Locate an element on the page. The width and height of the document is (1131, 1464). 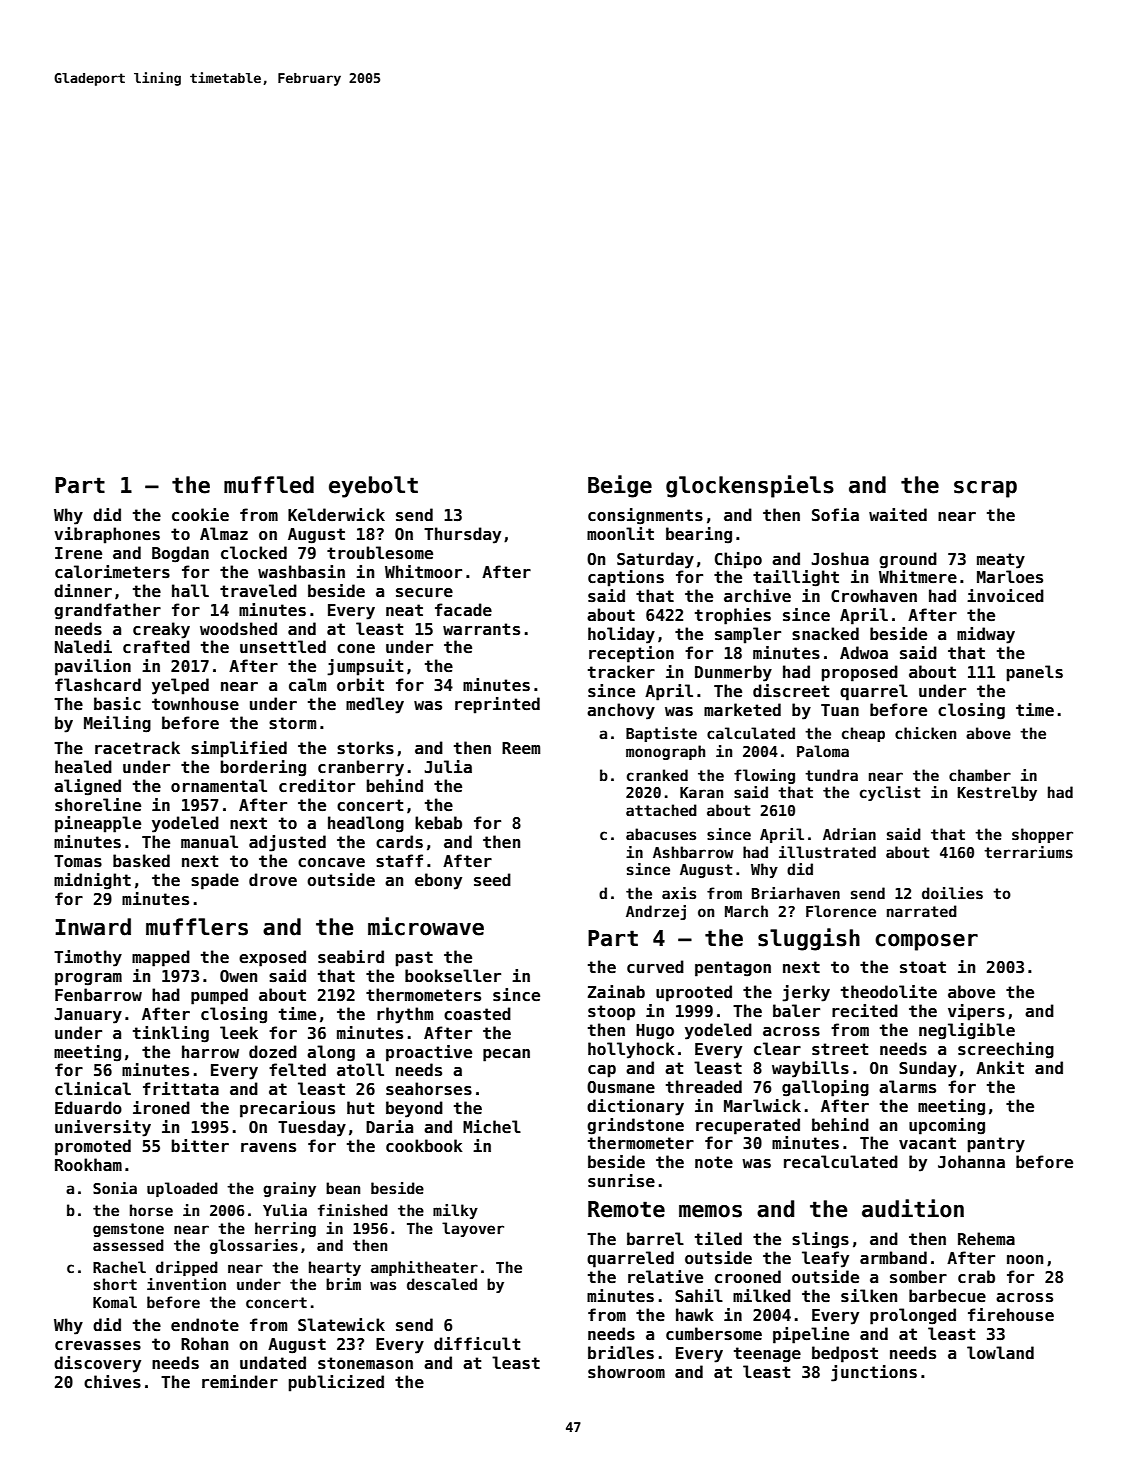
scrap is located at coordinates (985, 489).
